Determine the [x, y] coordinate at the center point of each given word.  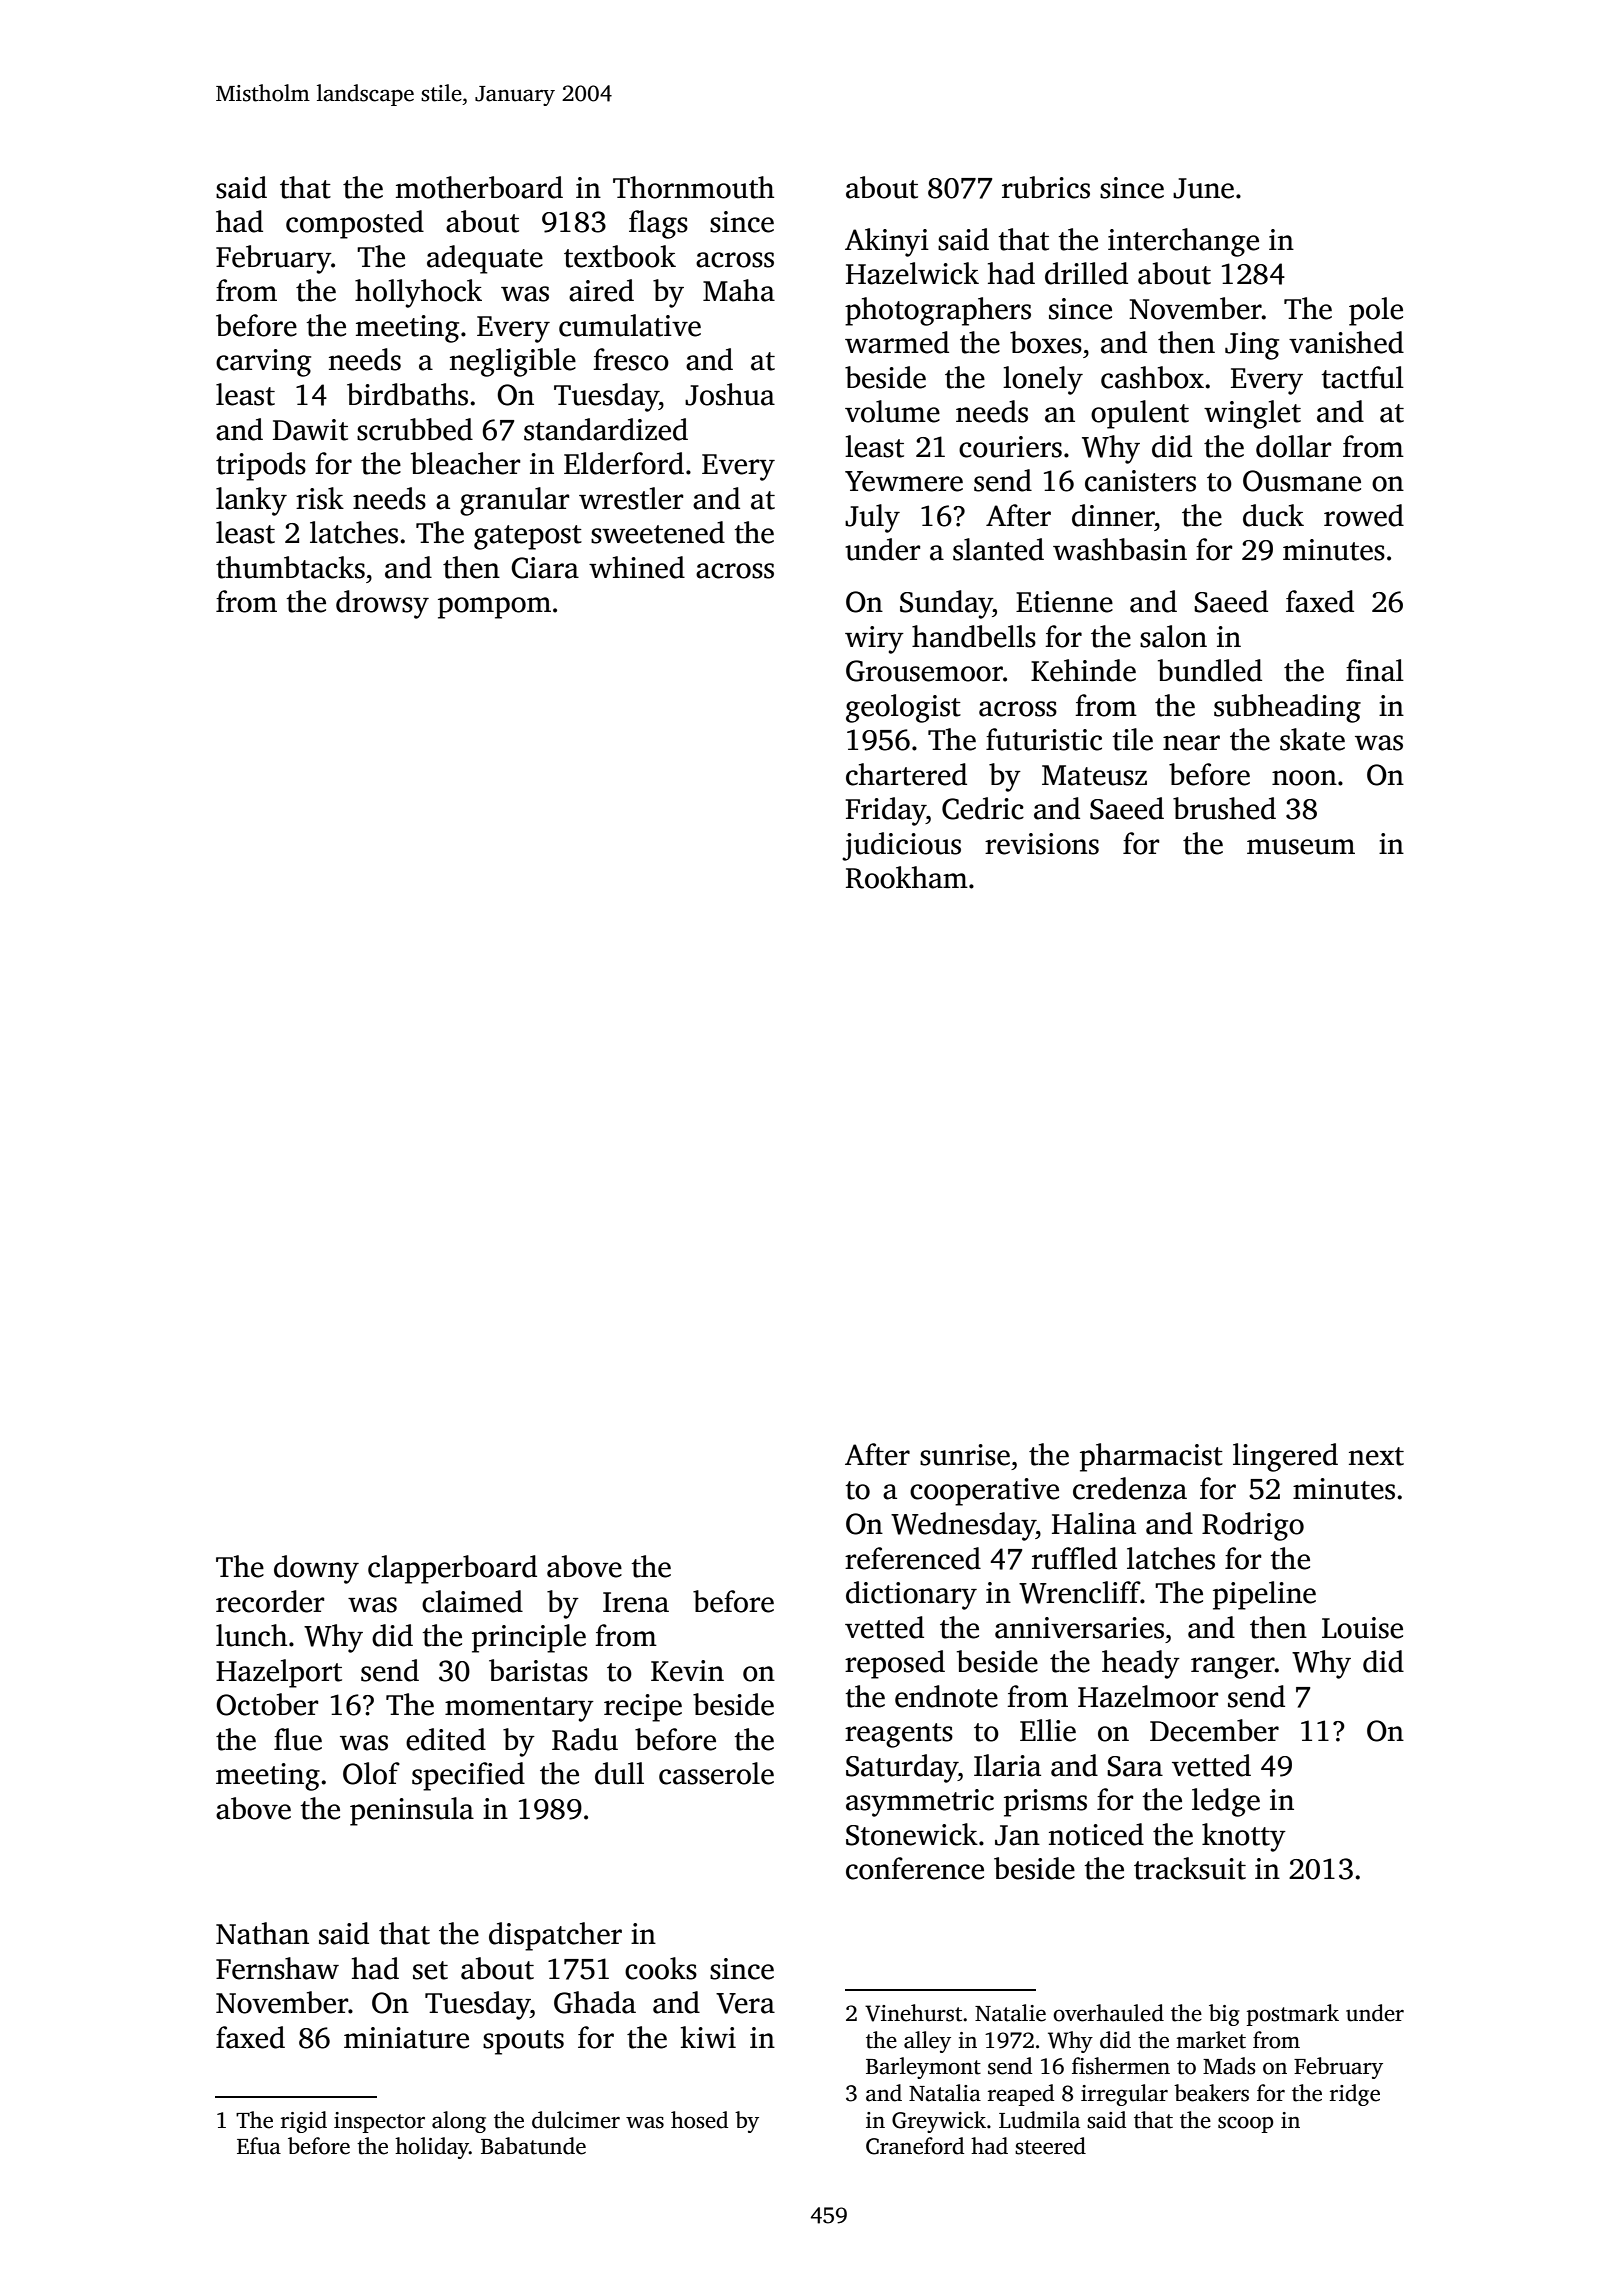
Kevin [687, 1671]
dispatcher [555, 1936]
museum [1301, 847]
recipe [643, 1708]
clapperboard [452, 1569]
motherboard [479, 187]
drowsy [382, 604]
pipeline [1264, 1595]
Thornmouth [693, 187]
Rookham [907, 877]
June [1203, 188]
